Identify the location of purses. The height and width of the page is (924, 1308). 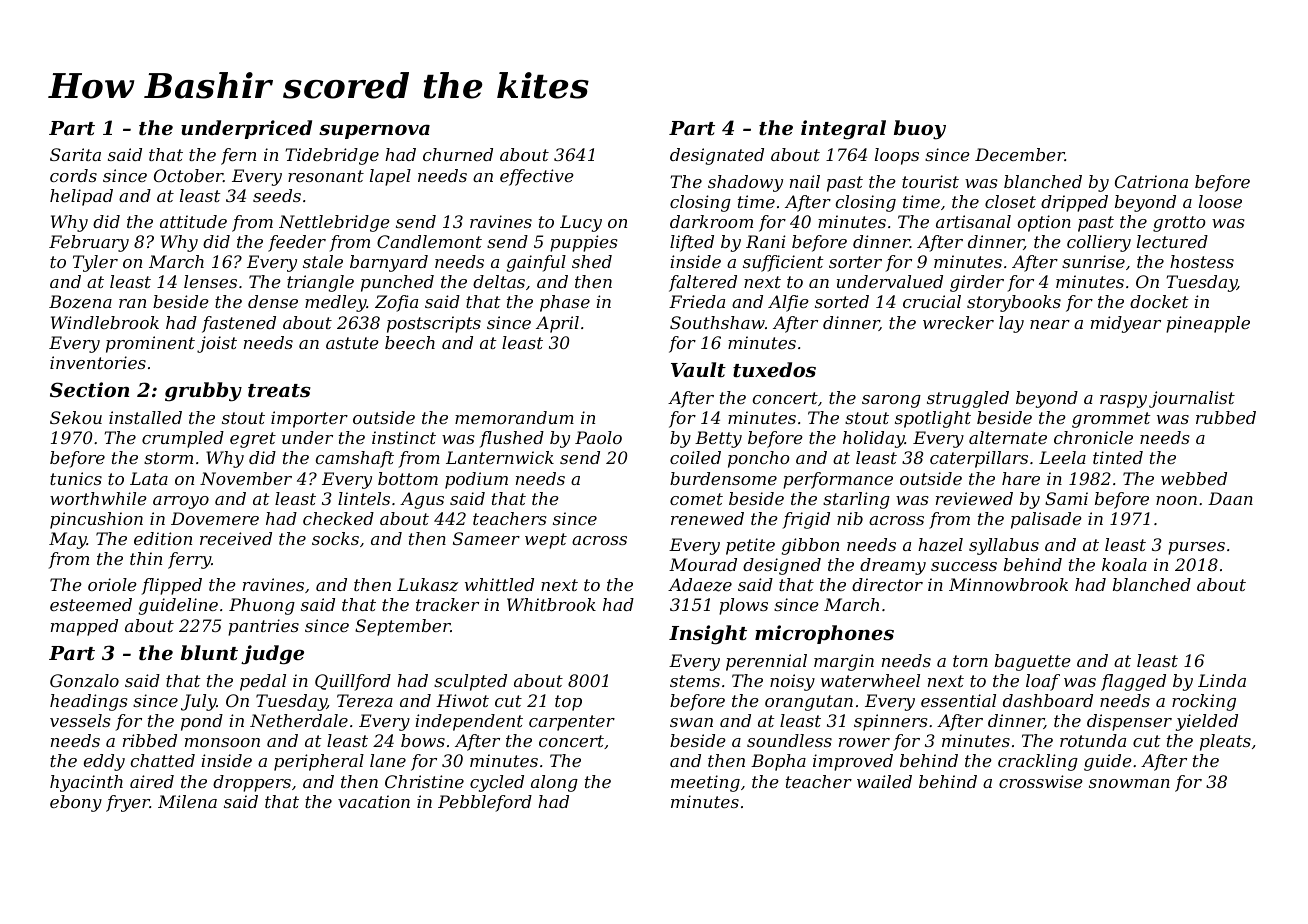
(1196, 548).
